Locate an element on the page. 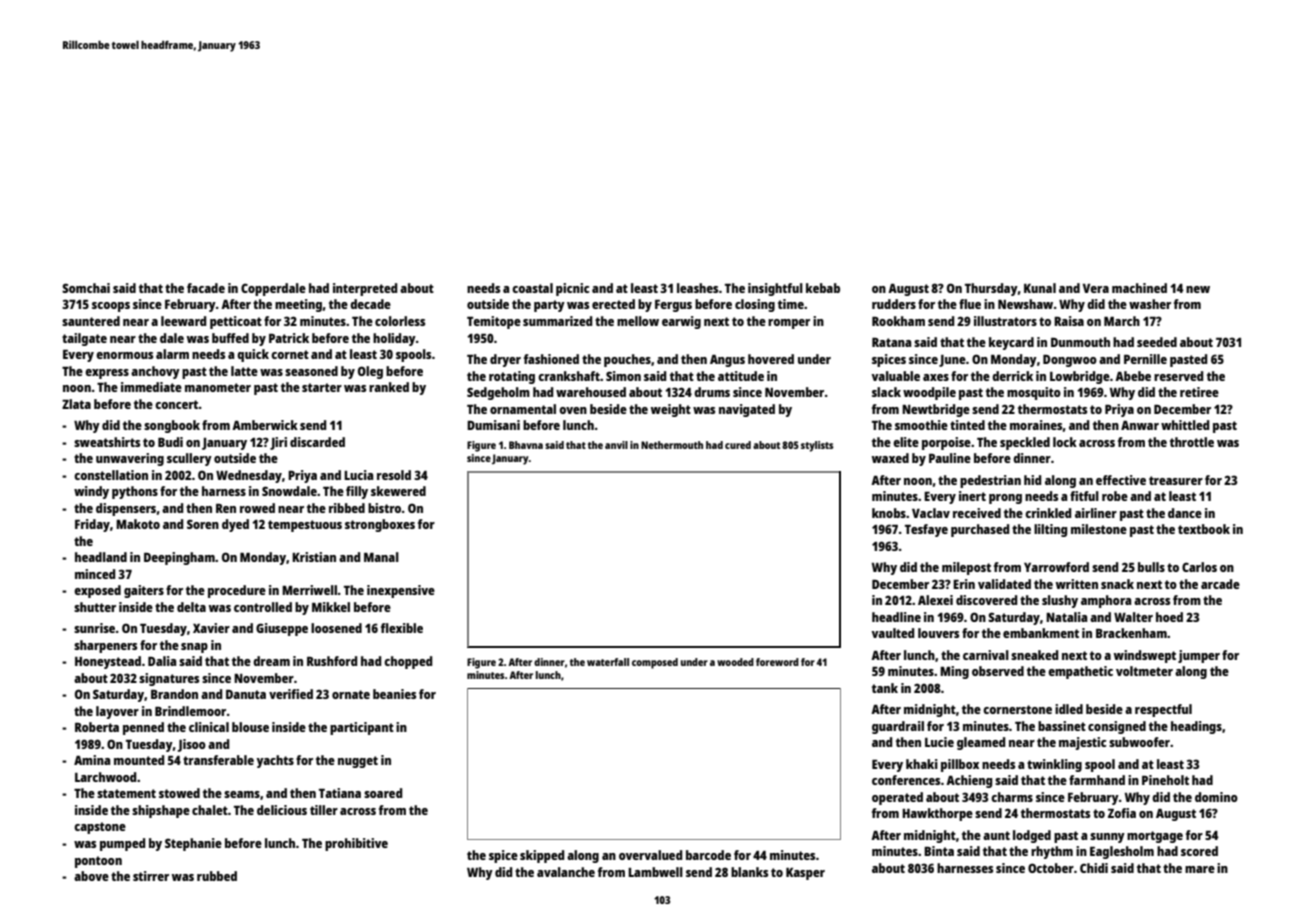 This image has width=1308, height=924. foreword is located at coordinates (777, 662).
